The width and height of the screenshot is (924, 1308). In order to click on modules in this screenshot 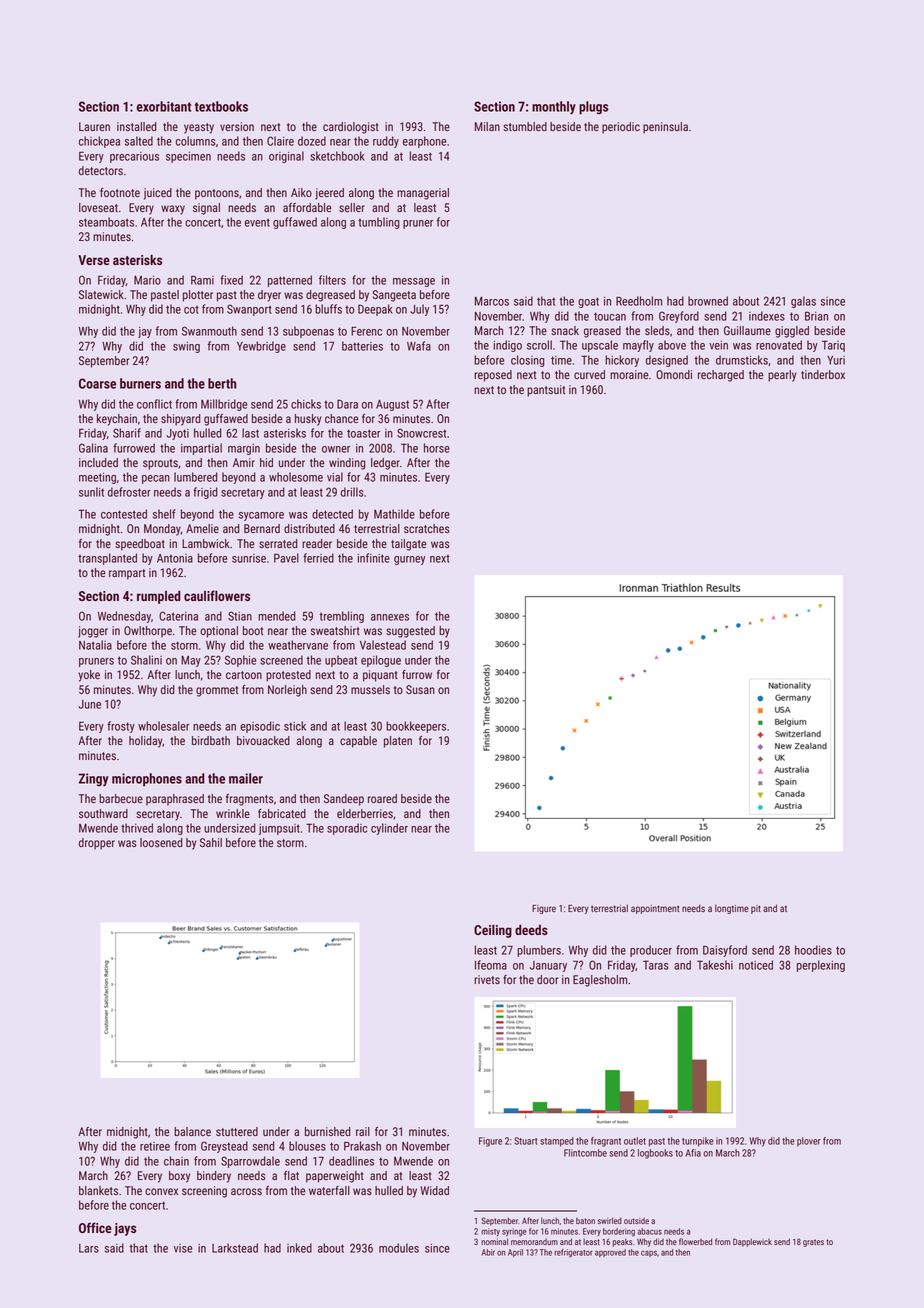, I will do `click(399, 1248)`.
